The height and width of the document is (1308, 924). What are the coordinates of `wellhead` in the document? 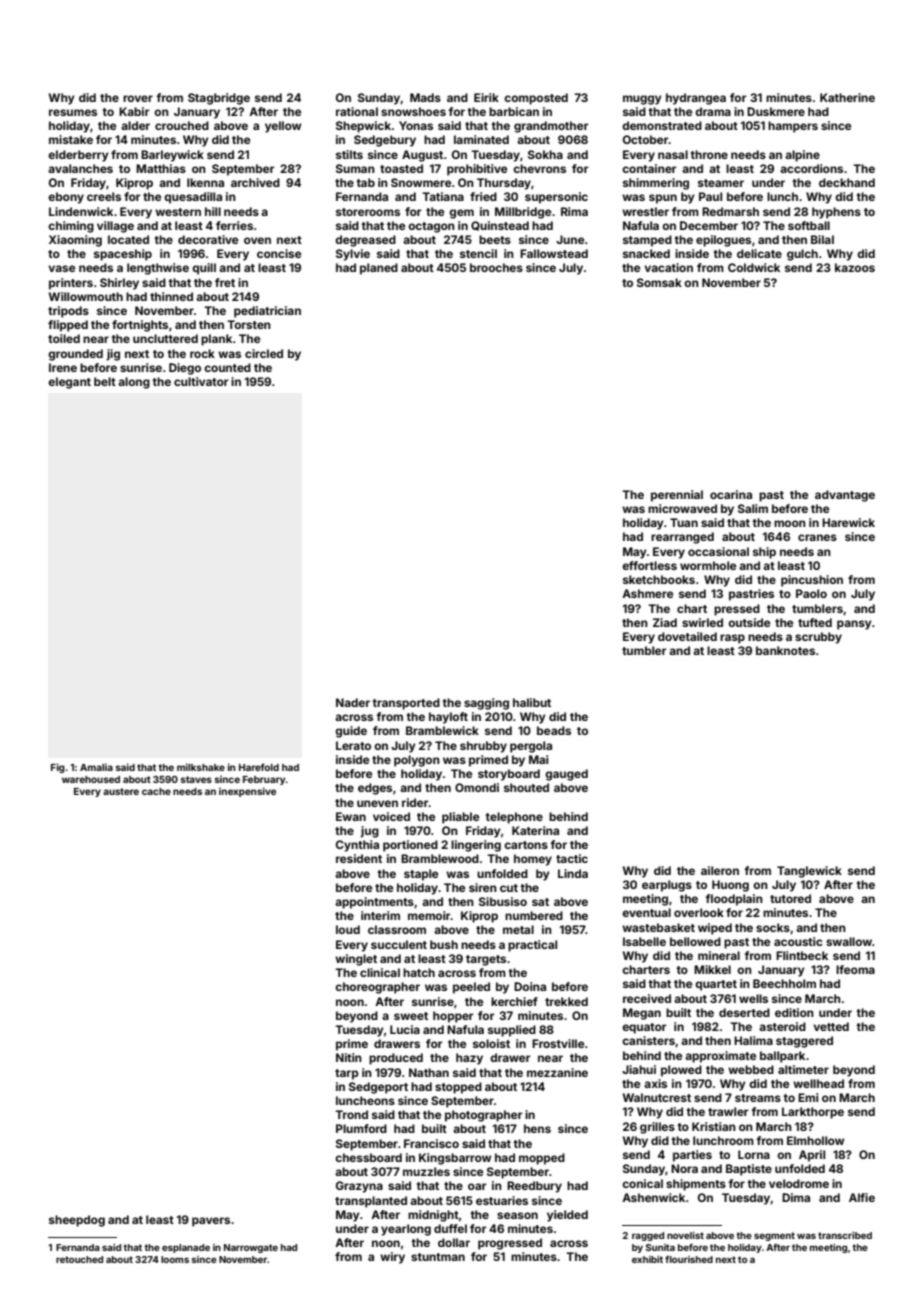 It's located at (818, 1083).
